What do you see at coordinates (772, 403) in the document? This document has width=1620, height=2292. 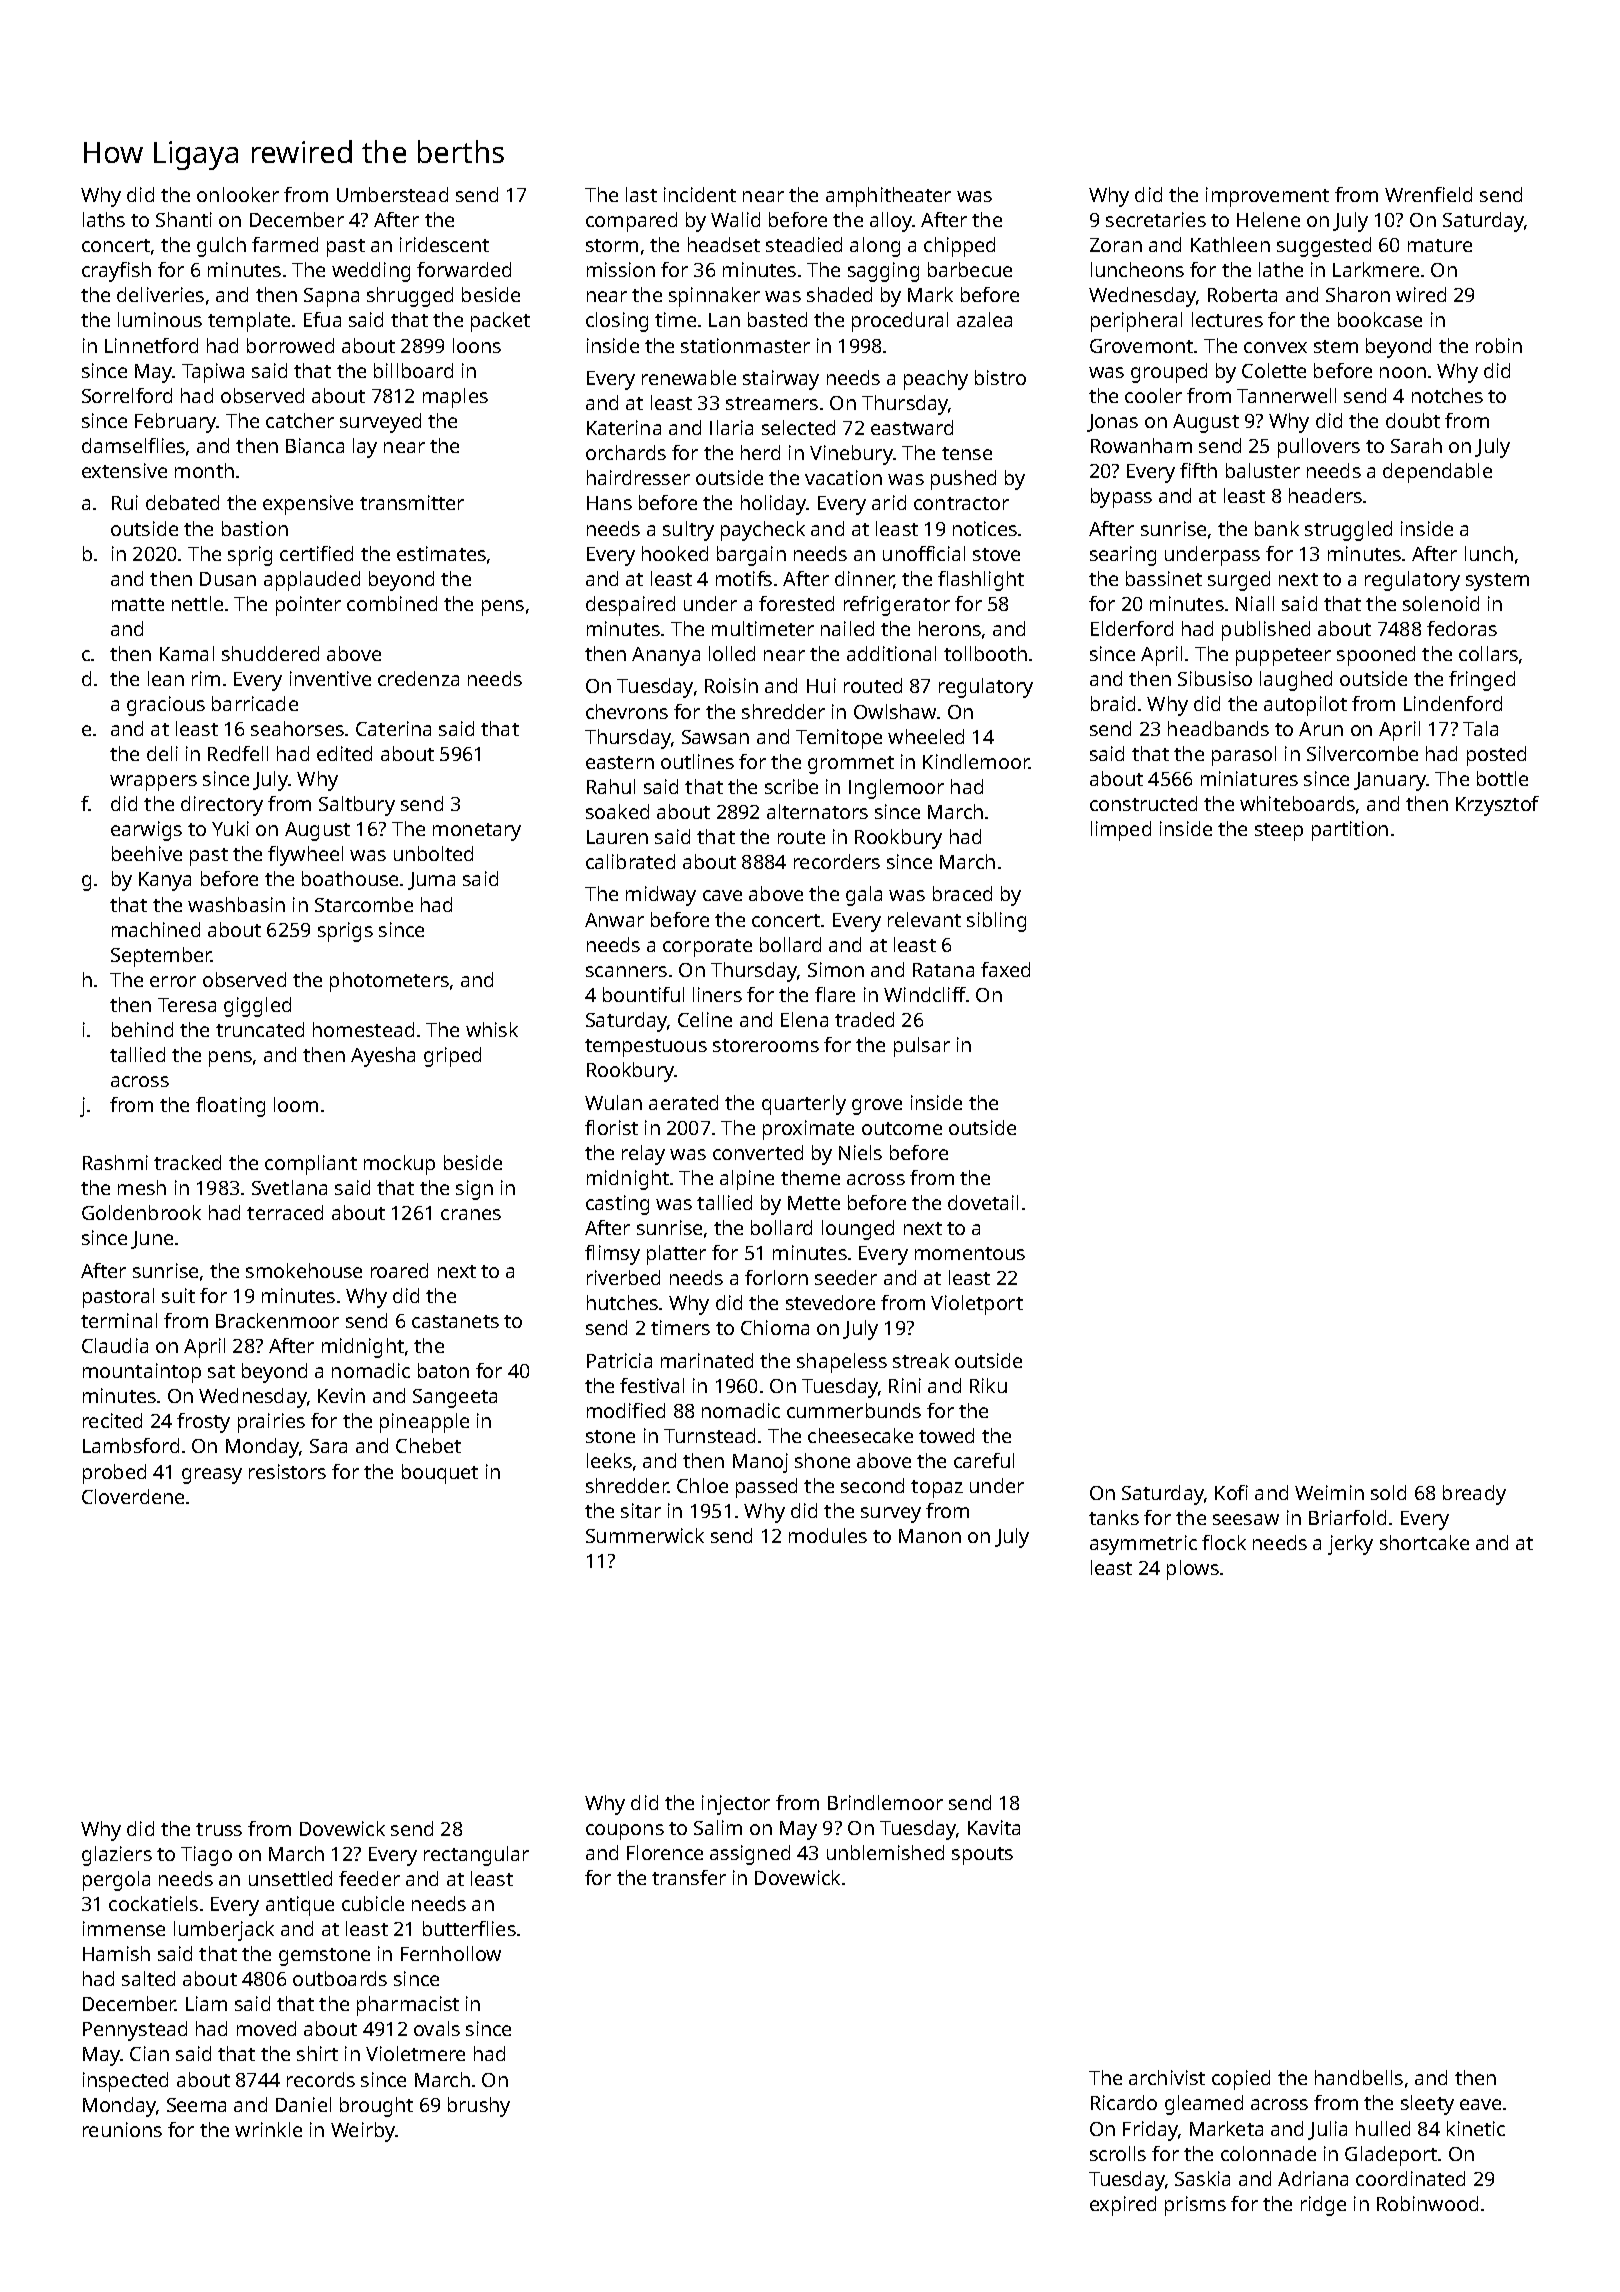 I see `streamers` at bounding box center [772, 403].
